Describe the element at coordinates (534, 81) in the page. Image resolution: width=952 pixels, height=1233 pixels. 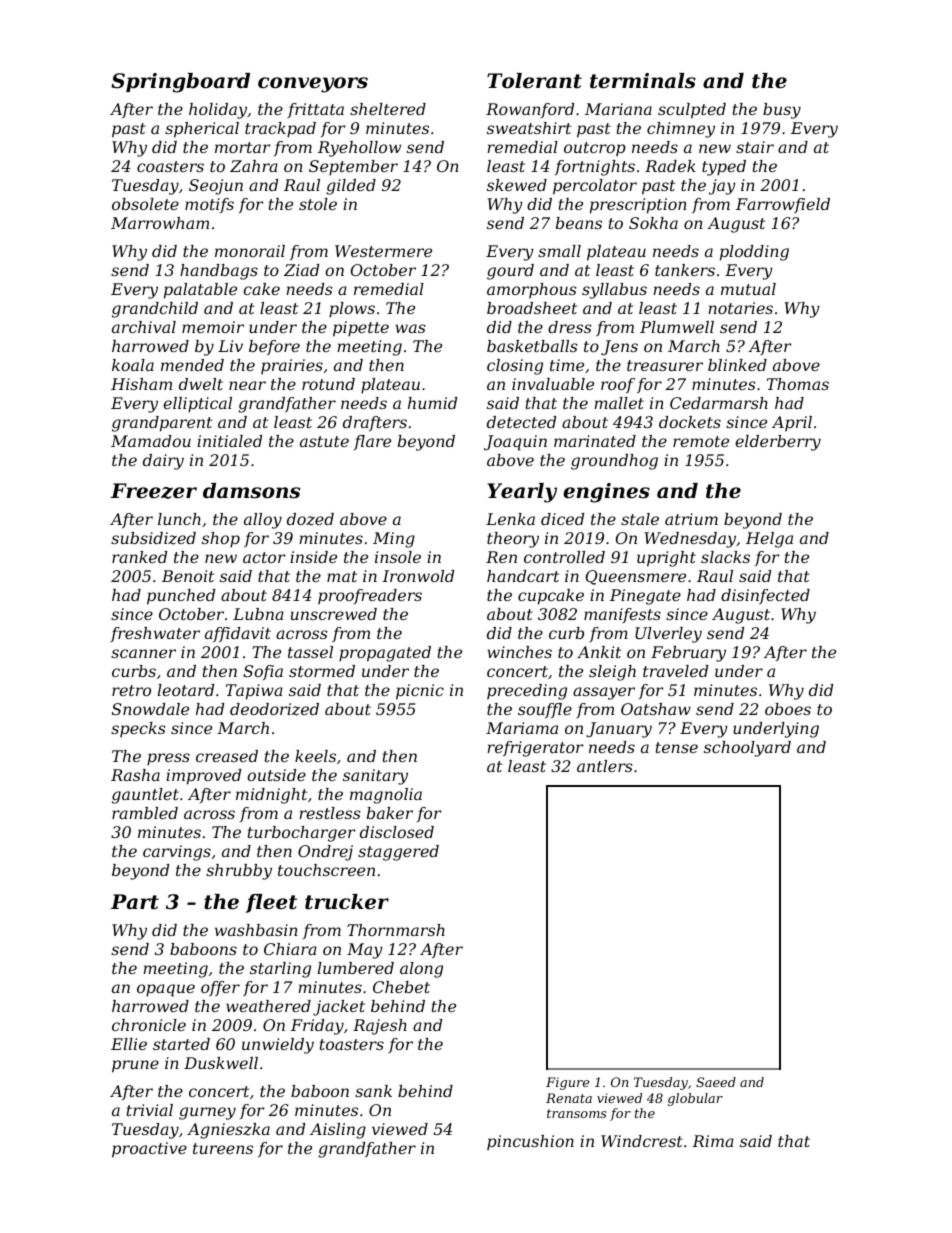
I see `Tolerant` at that location.
